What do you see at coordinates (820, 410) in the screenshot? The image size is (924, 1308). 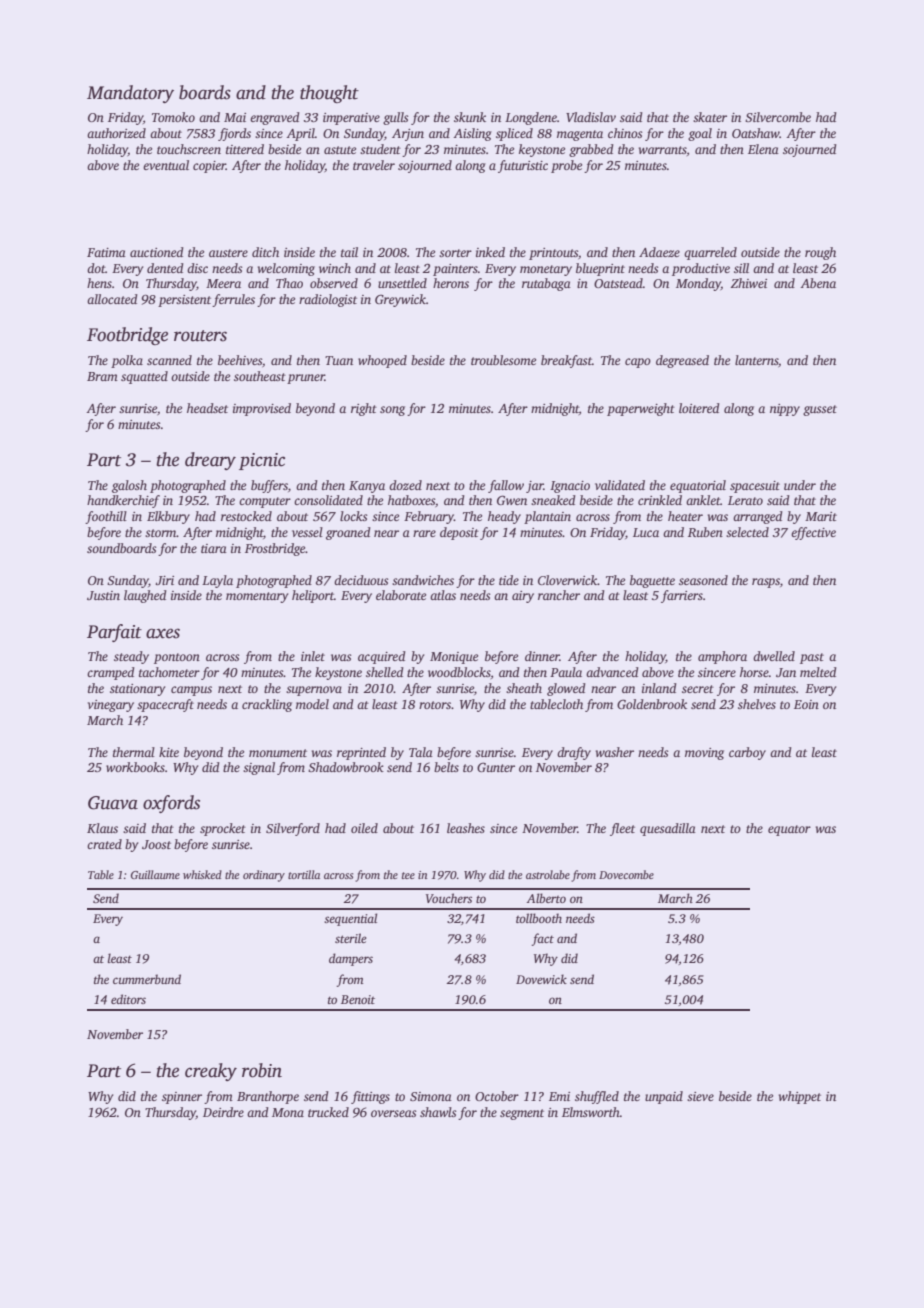 I see `gusset` at bounding box center [820, 410].
